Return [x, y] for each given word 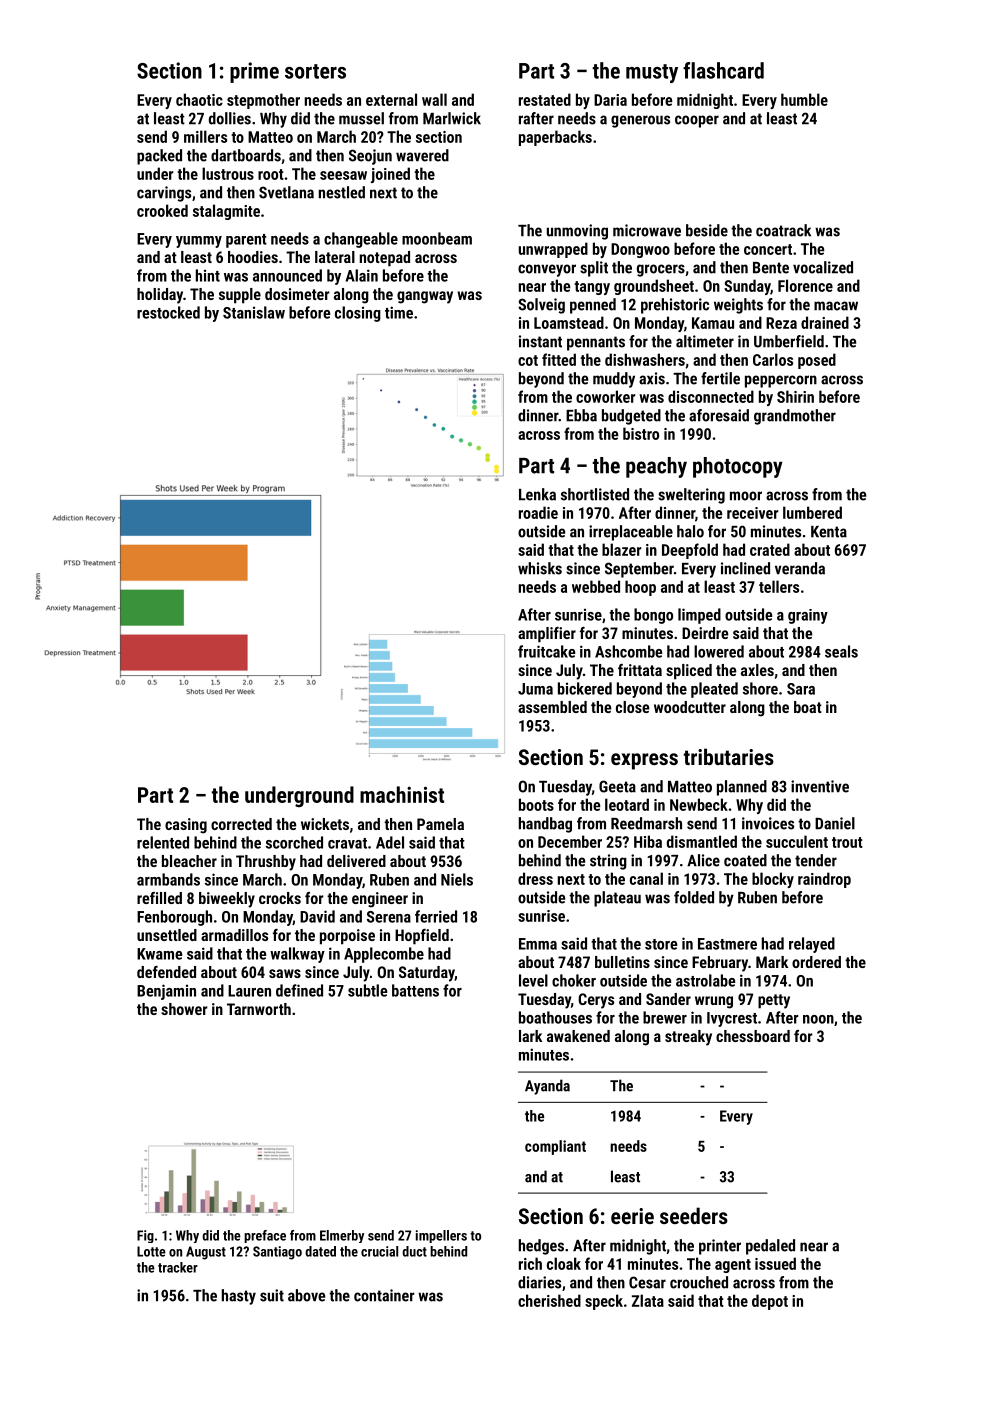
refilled [159, 898]
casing [186, 826]
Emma [538, 944]
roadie [538, 512]
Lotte [151, 1251]
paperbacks [555, 138]
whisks [540, 568]
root [271, 174]
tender [816, 860]
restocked [168, 312]
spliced [689, 672]
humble [804, 99]
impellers [441, 1236]
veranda [800, 568]
